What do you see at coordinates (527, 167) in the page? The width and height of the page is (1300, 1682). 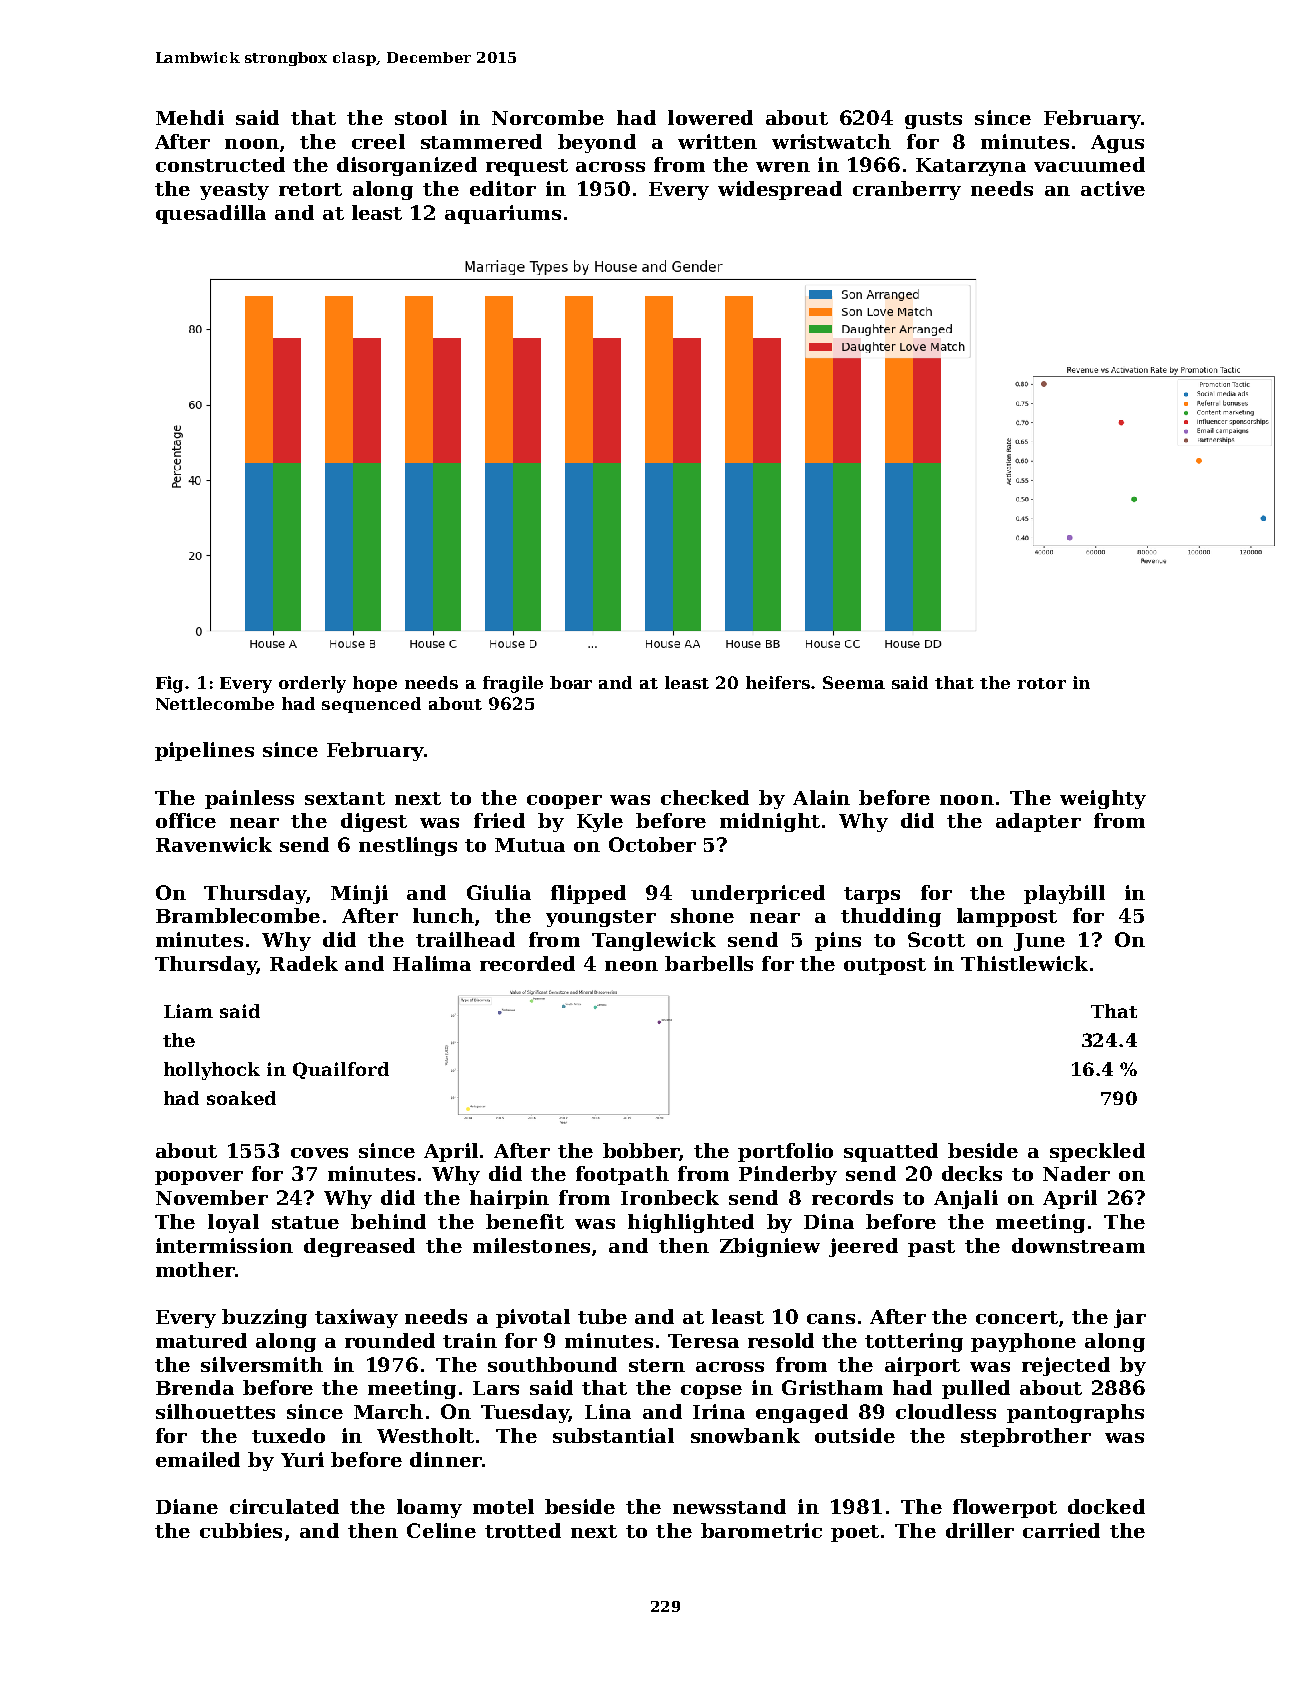 I see `request` at bounding box center [527, 167].
